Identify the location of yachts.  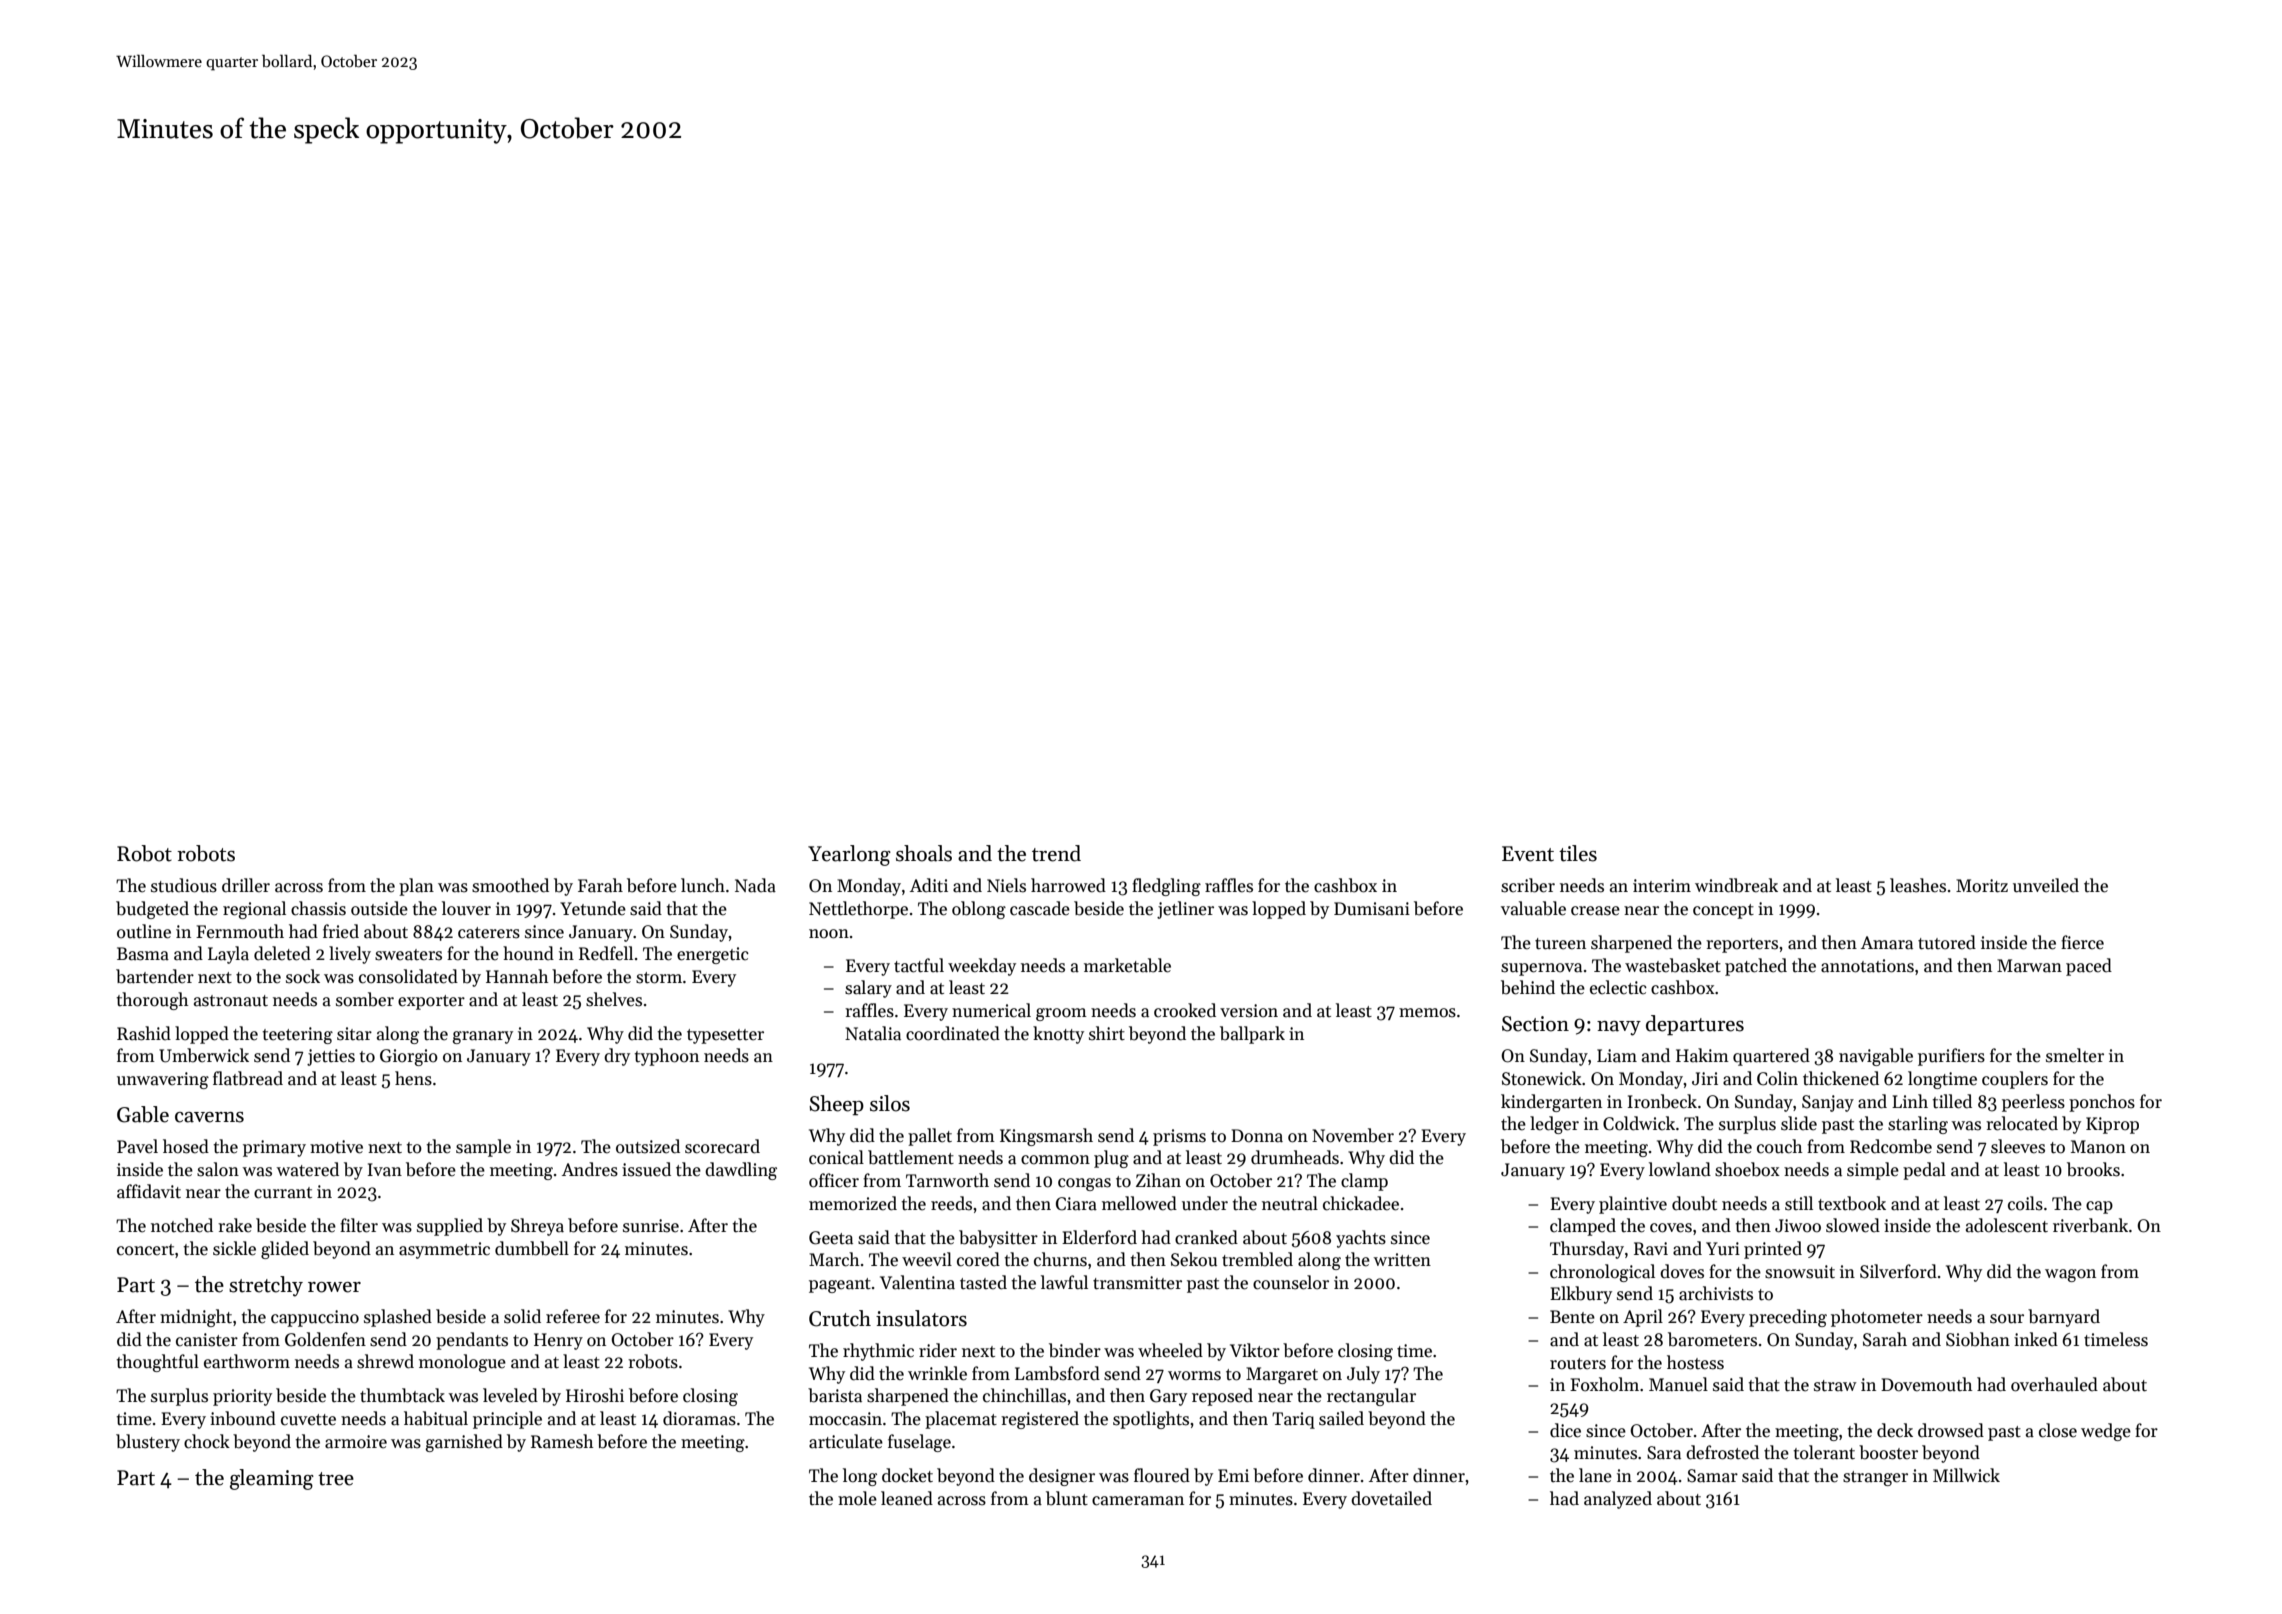
(1361, 1239).
